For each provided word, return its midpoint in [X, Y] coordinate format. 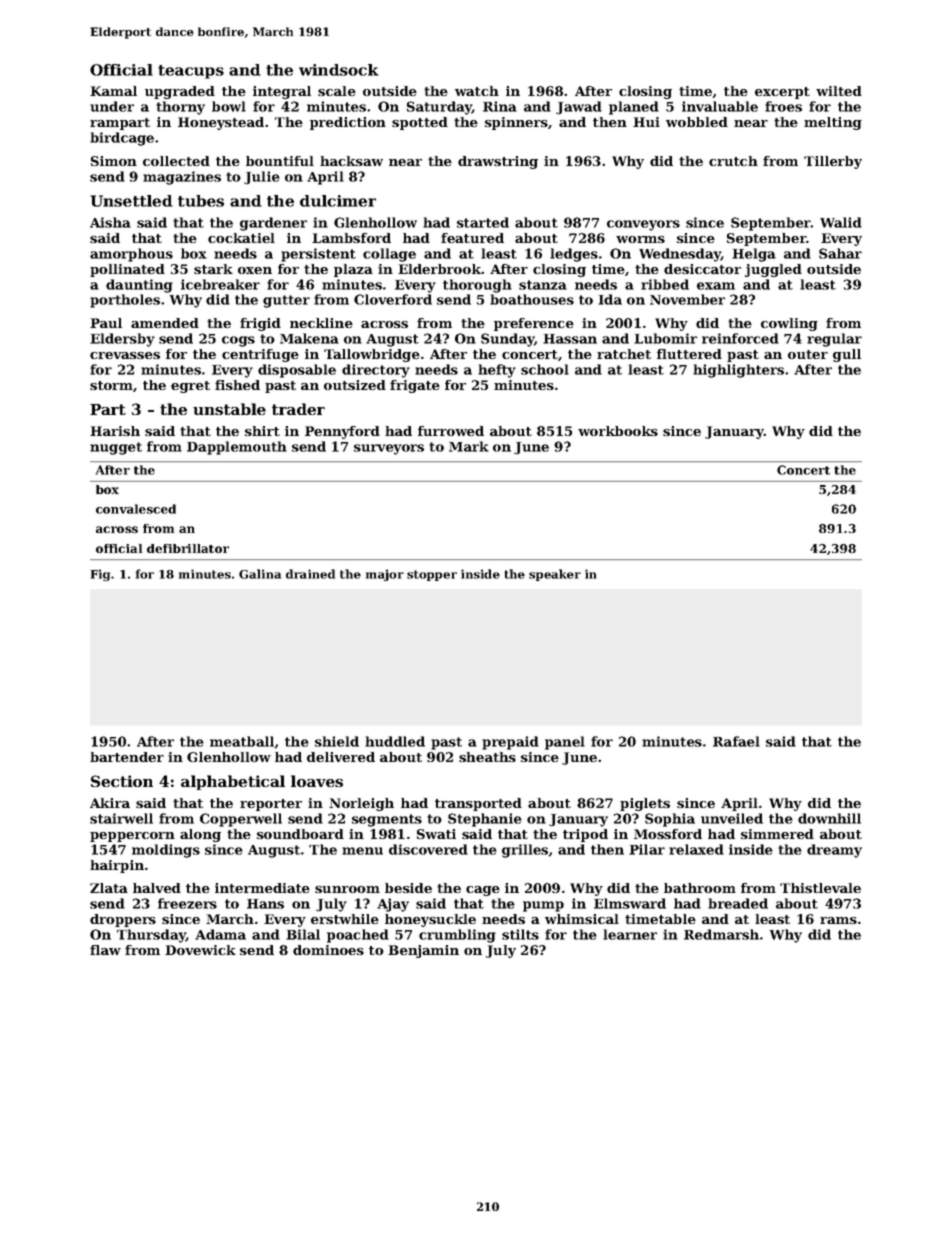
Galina [260, 574]
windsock [339, 70]
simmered [777, 834]
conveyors [643, 225]
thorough [477, 286]
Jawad [579, 108]
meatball [242, 741]
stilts [520, 934]
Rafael [736, 741]
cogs [238, 341]
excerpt [782, 93]
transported [478, 804]
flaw [105, 950]
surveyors [389, 449]
